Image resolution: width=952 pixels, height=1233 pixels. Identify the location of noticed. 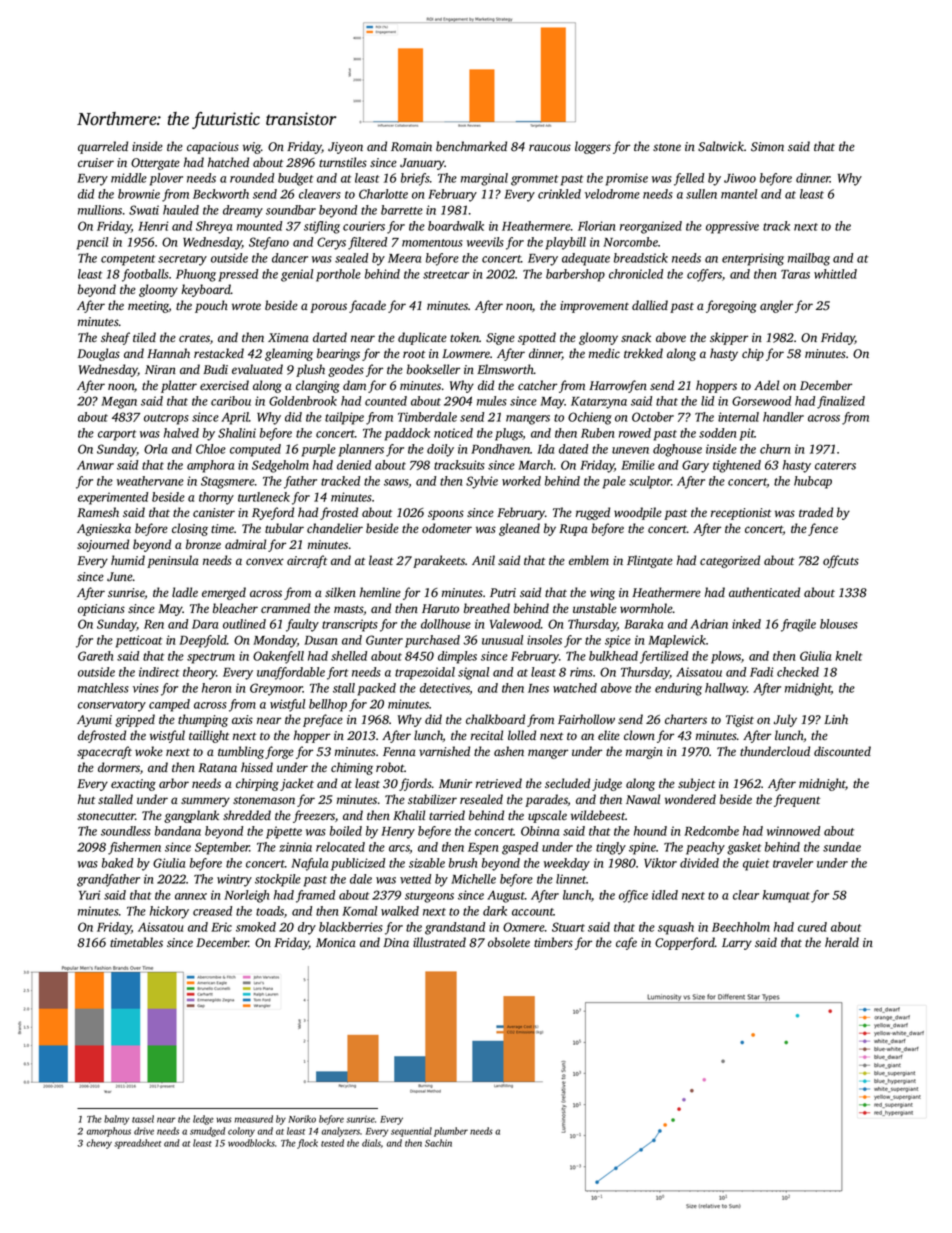
(453, 433).
